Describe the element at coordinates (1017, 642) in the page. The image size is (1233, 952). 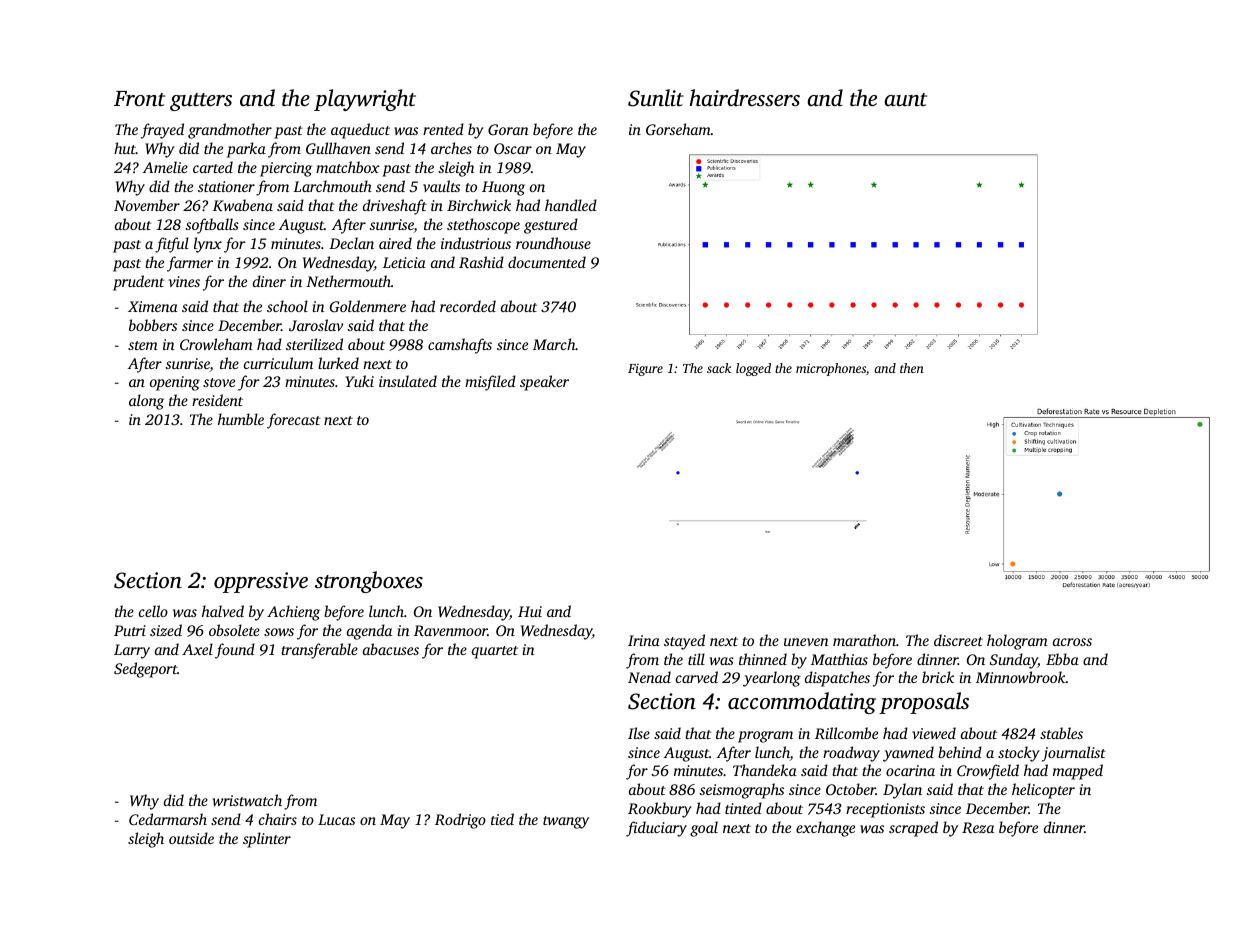
I see `hologram` at that location.
